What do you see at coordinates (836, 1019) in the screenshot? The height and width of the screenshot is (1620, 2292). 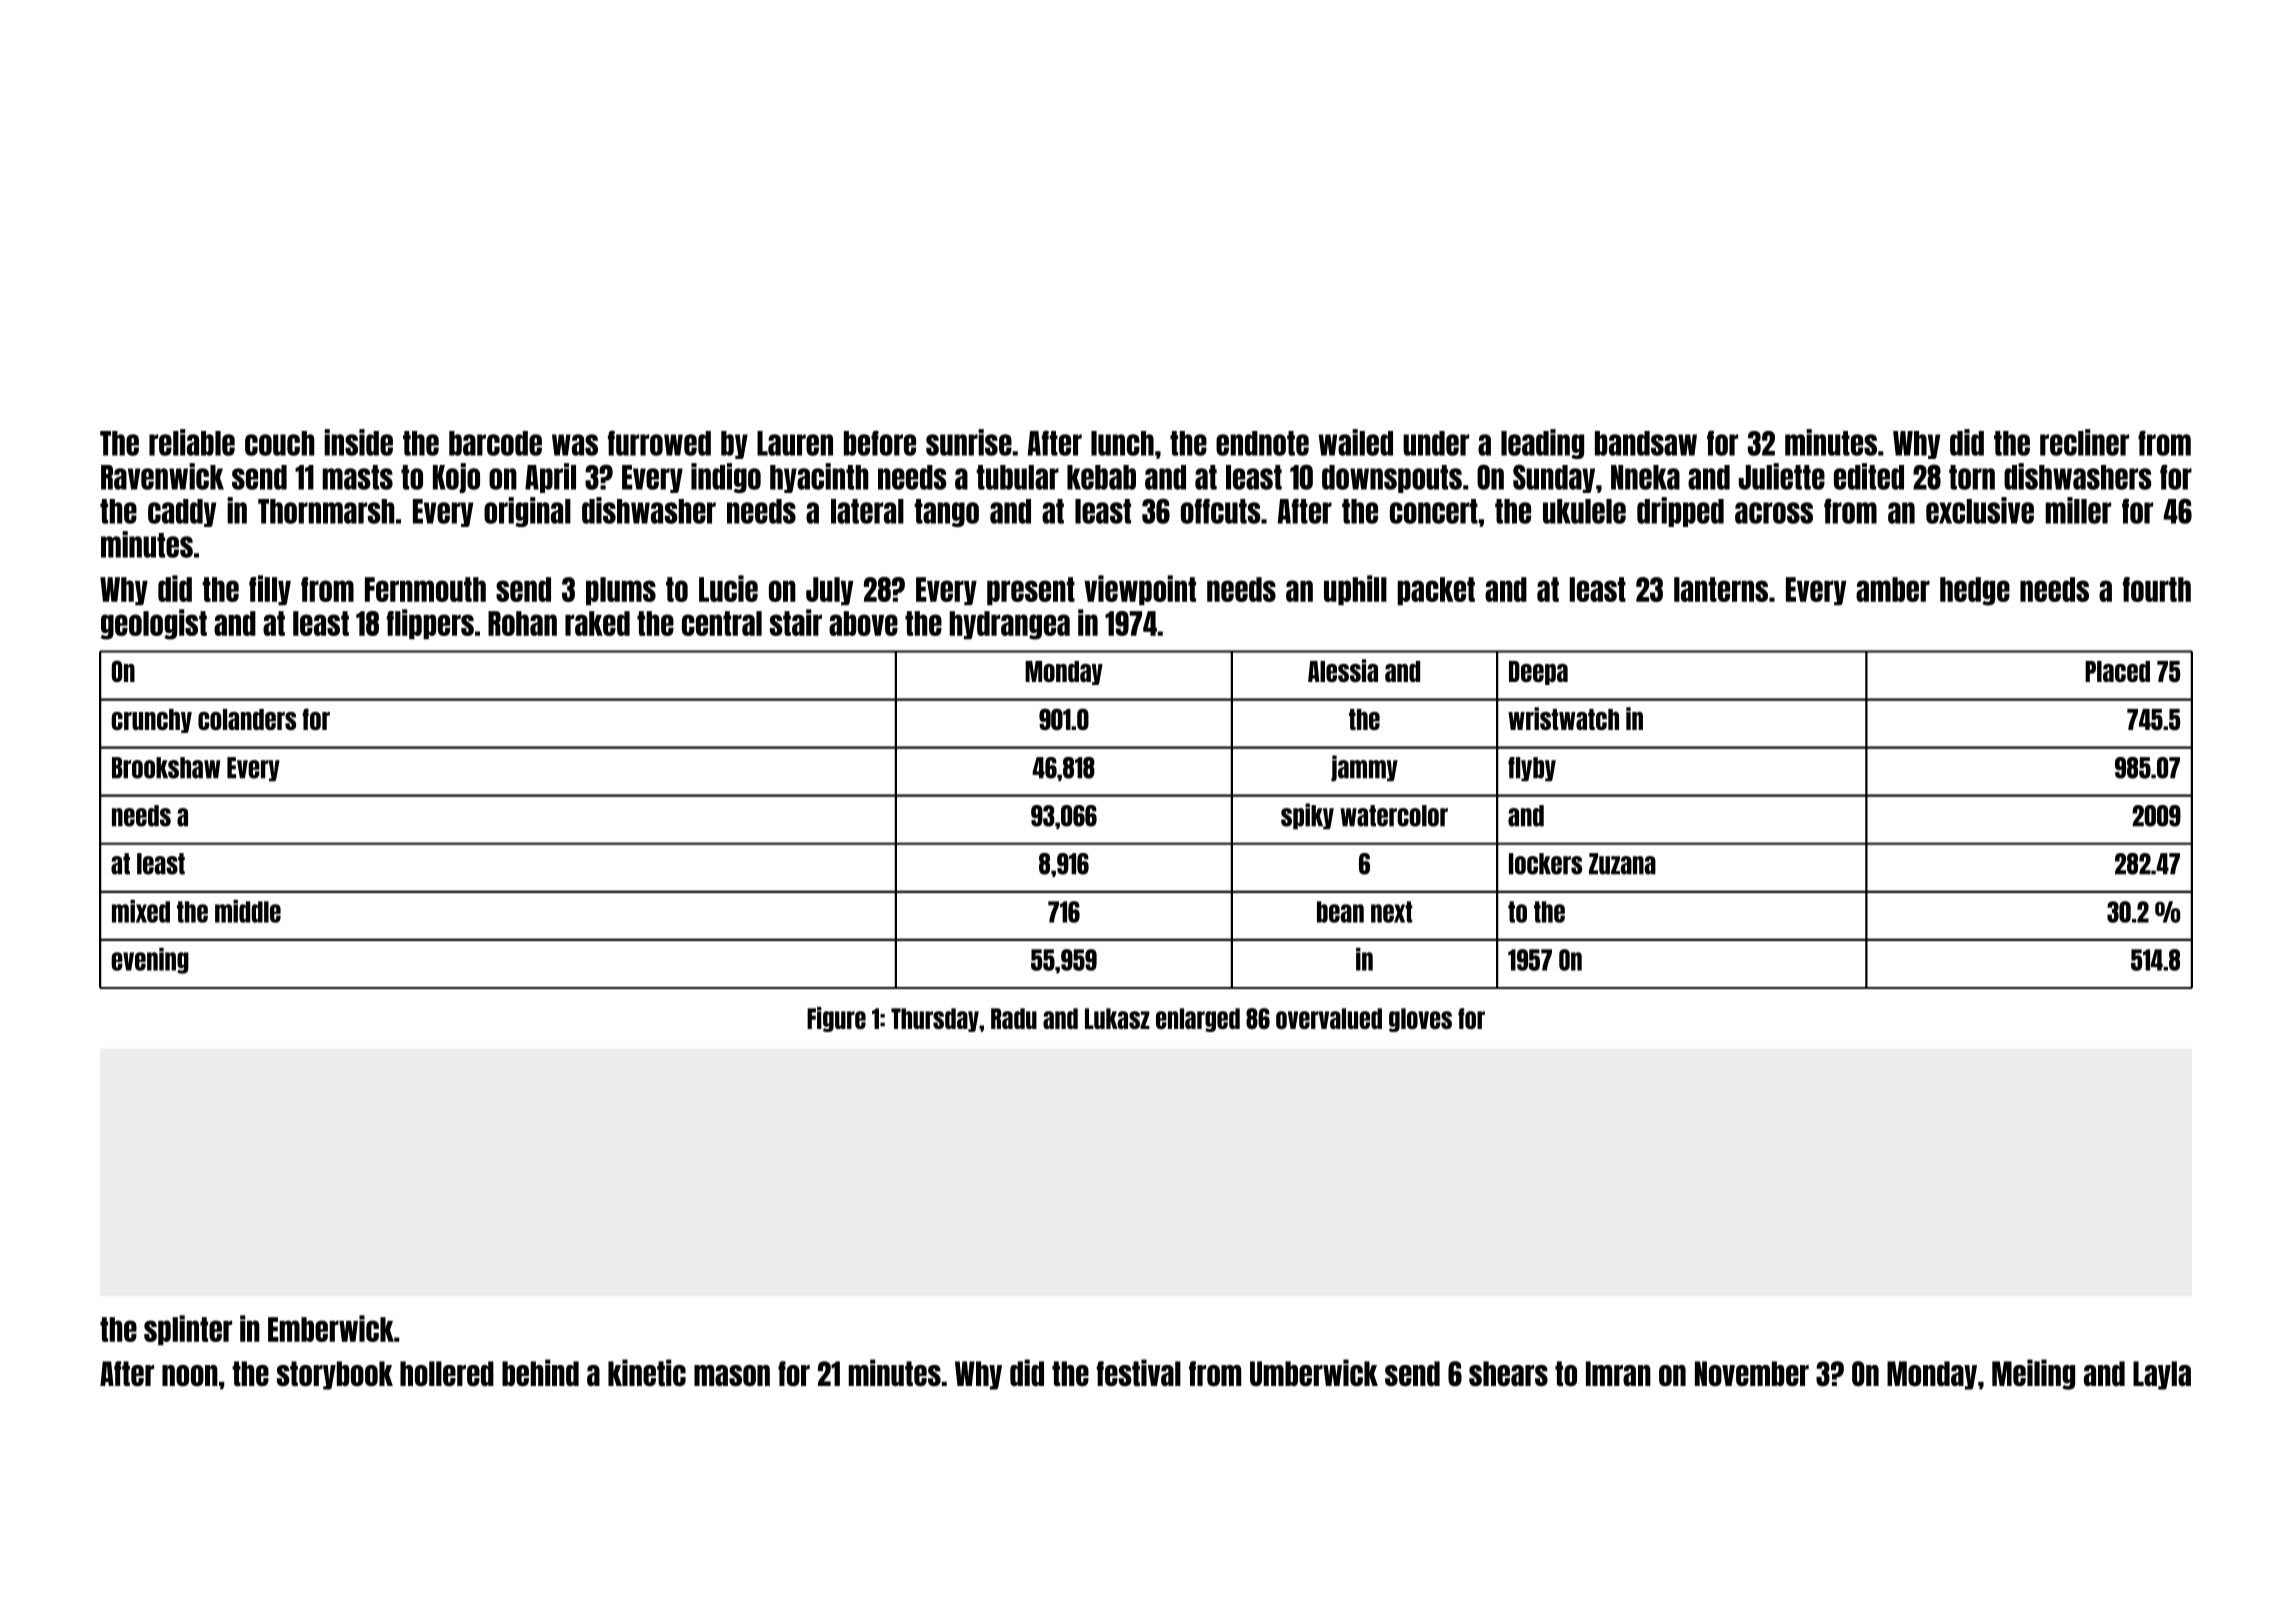 I see `Figure` at bounding box center [836, 1019].
